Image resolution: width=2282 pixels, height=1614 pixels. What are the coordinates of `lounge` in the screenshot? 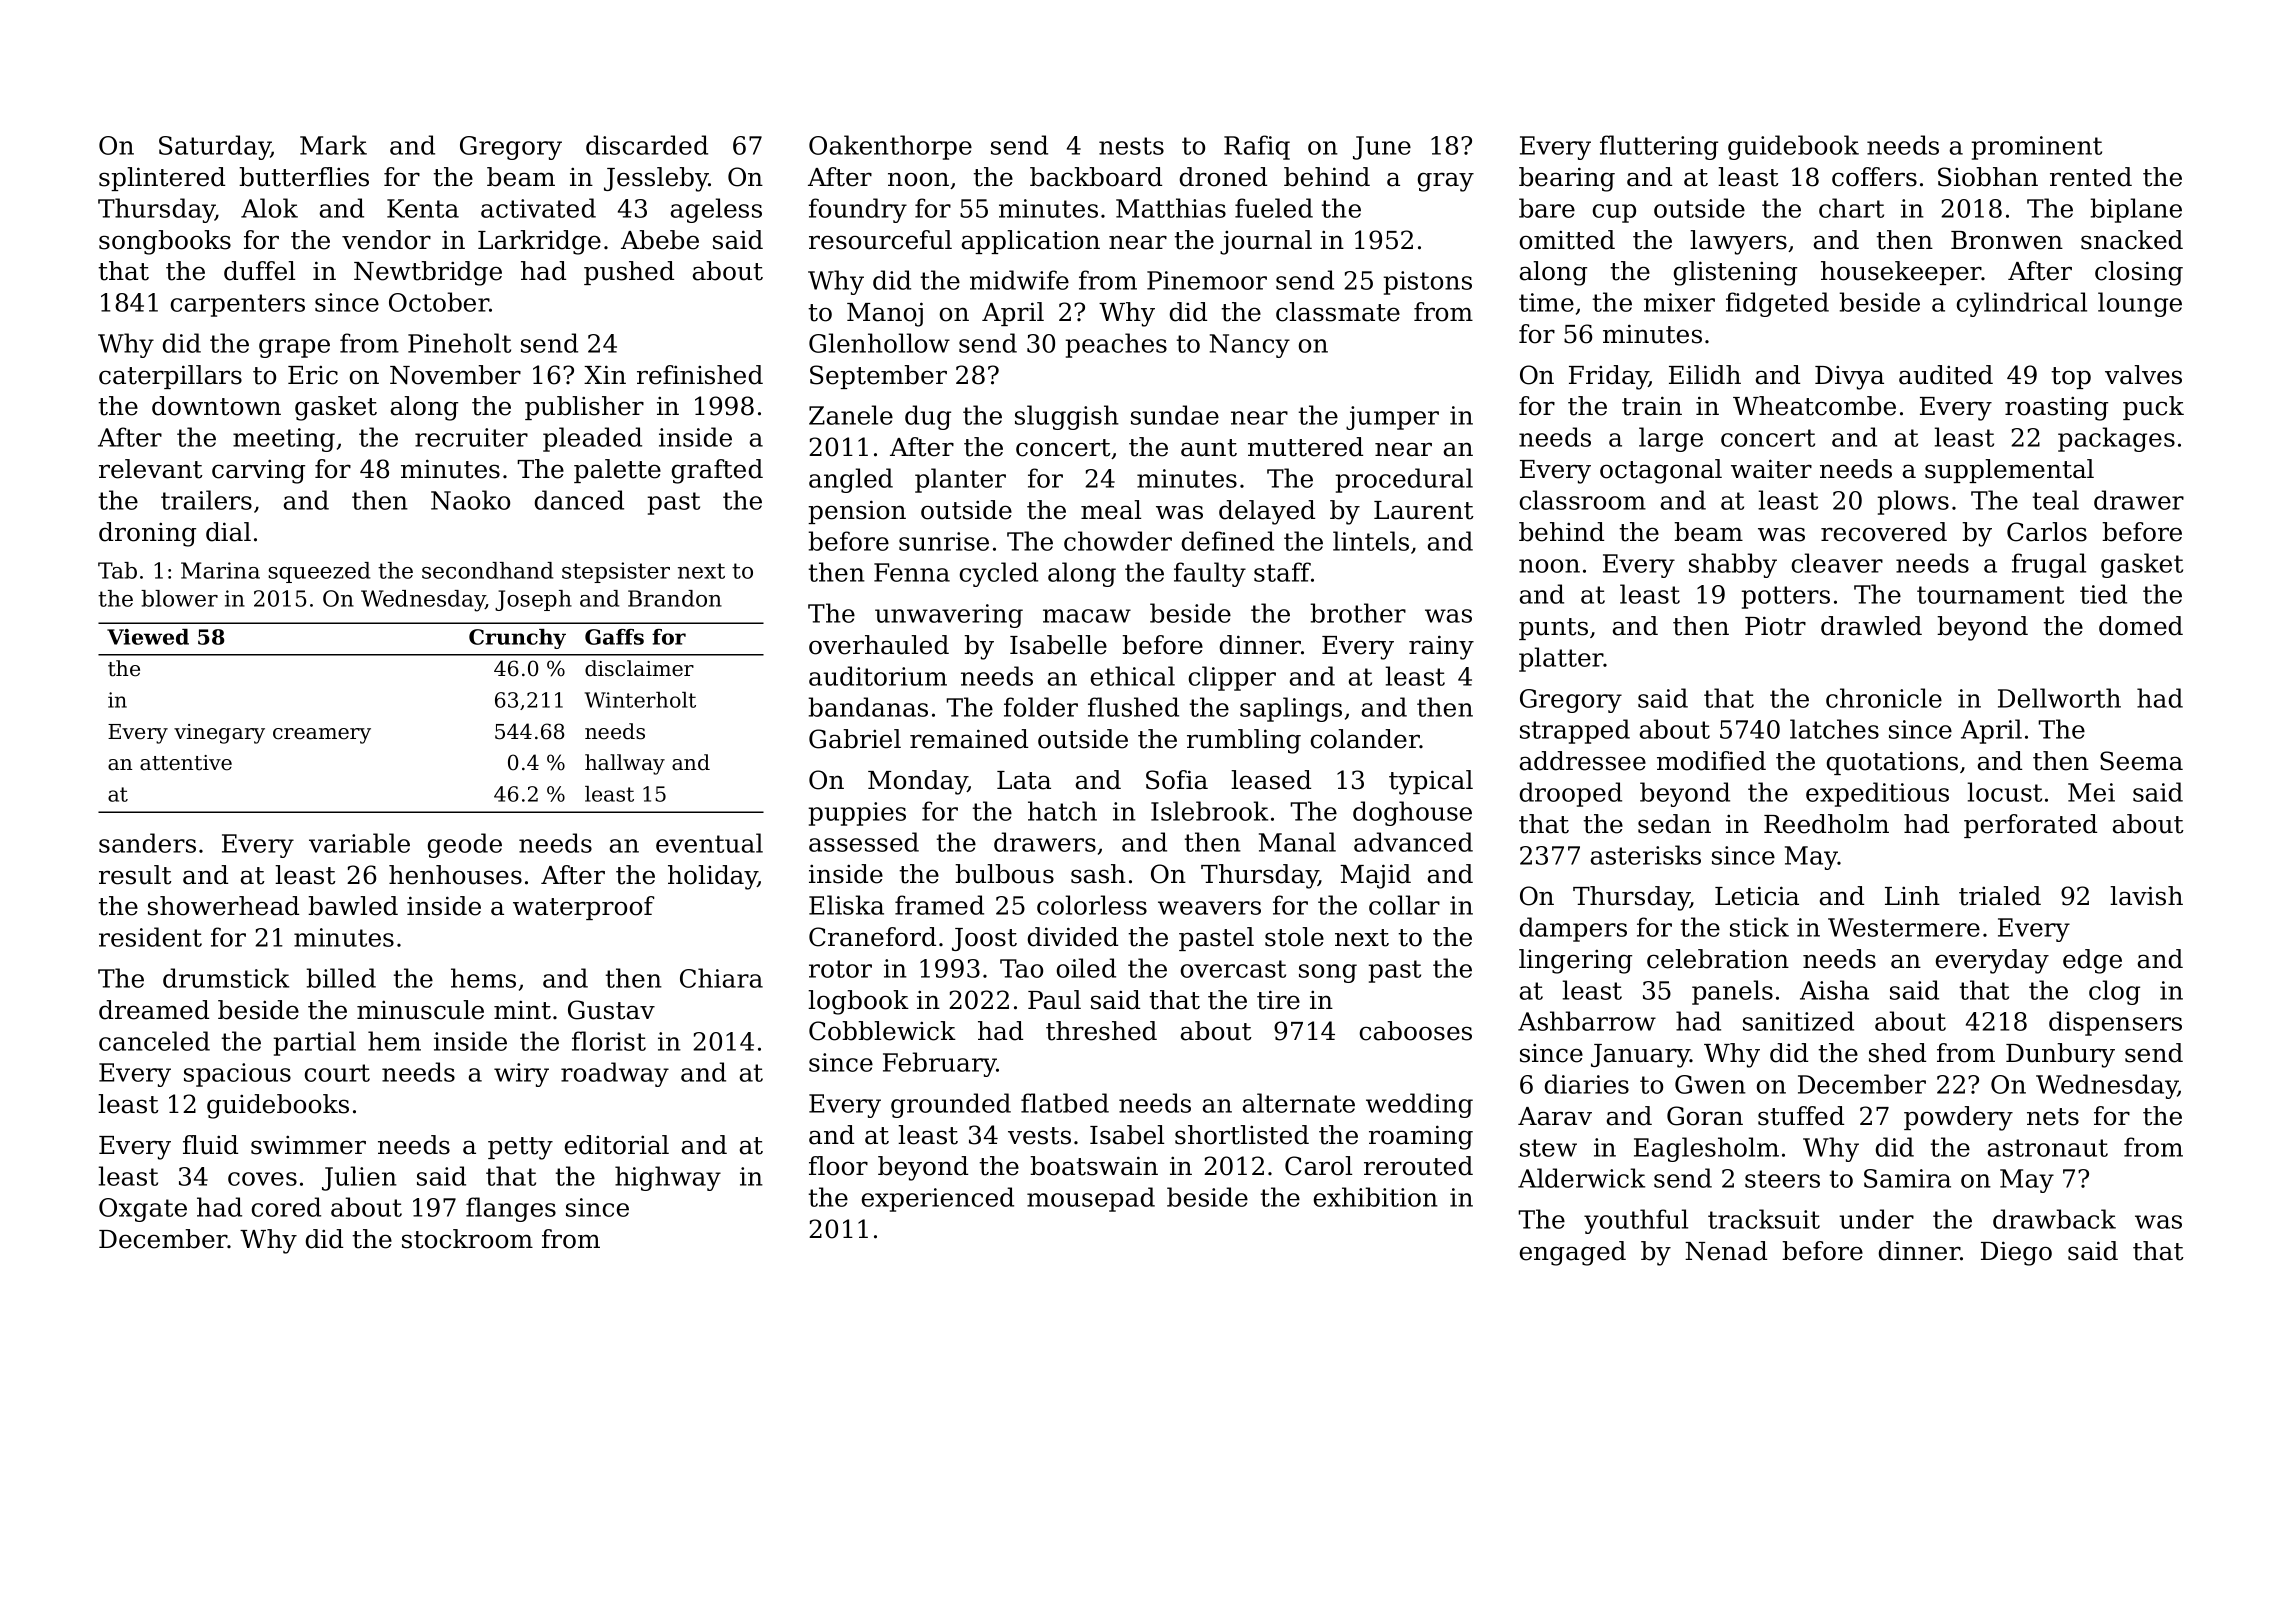 It's located at (2140, 304).
